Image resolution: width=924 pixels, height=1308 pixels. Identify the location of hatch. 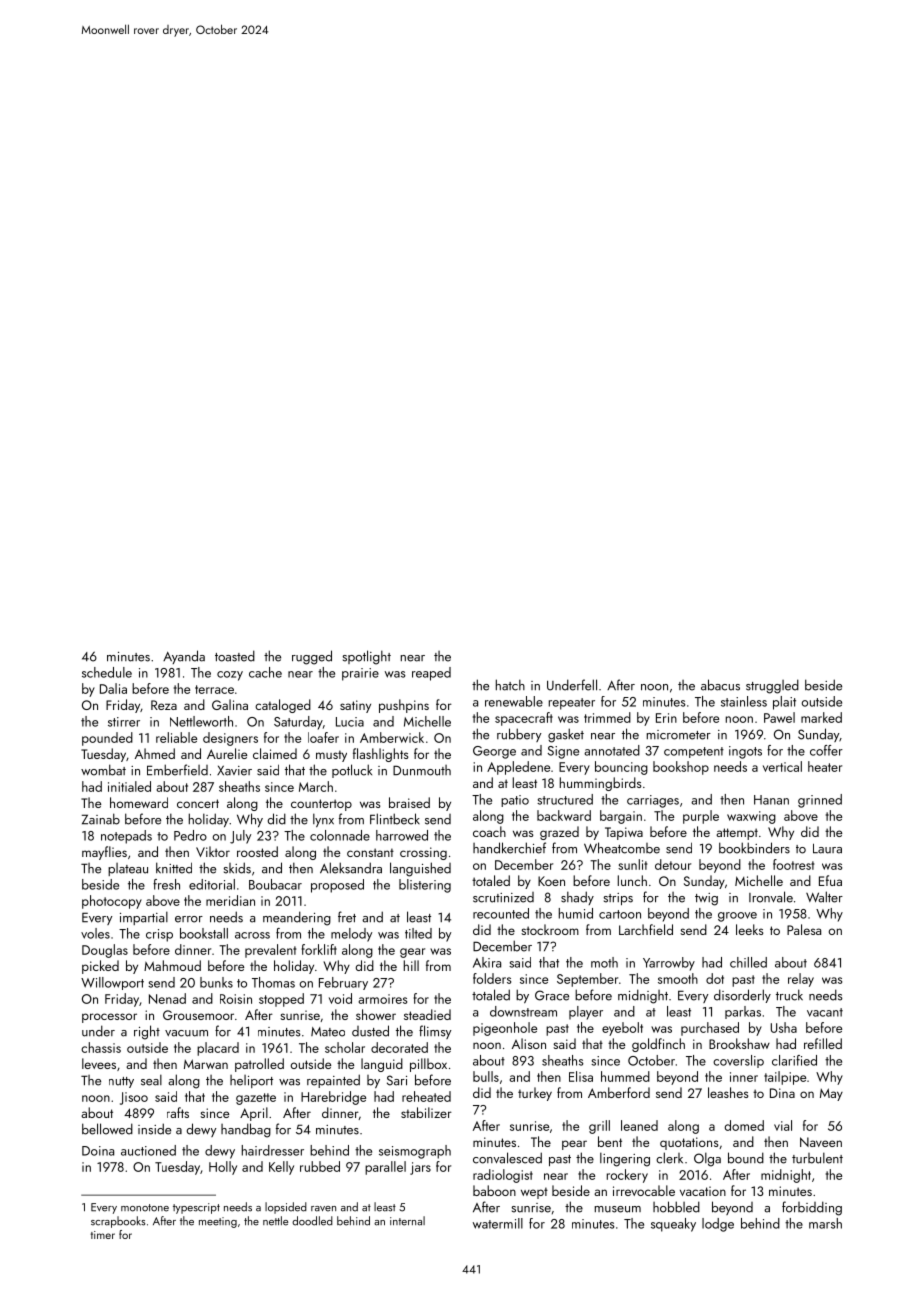
(510, 685).
